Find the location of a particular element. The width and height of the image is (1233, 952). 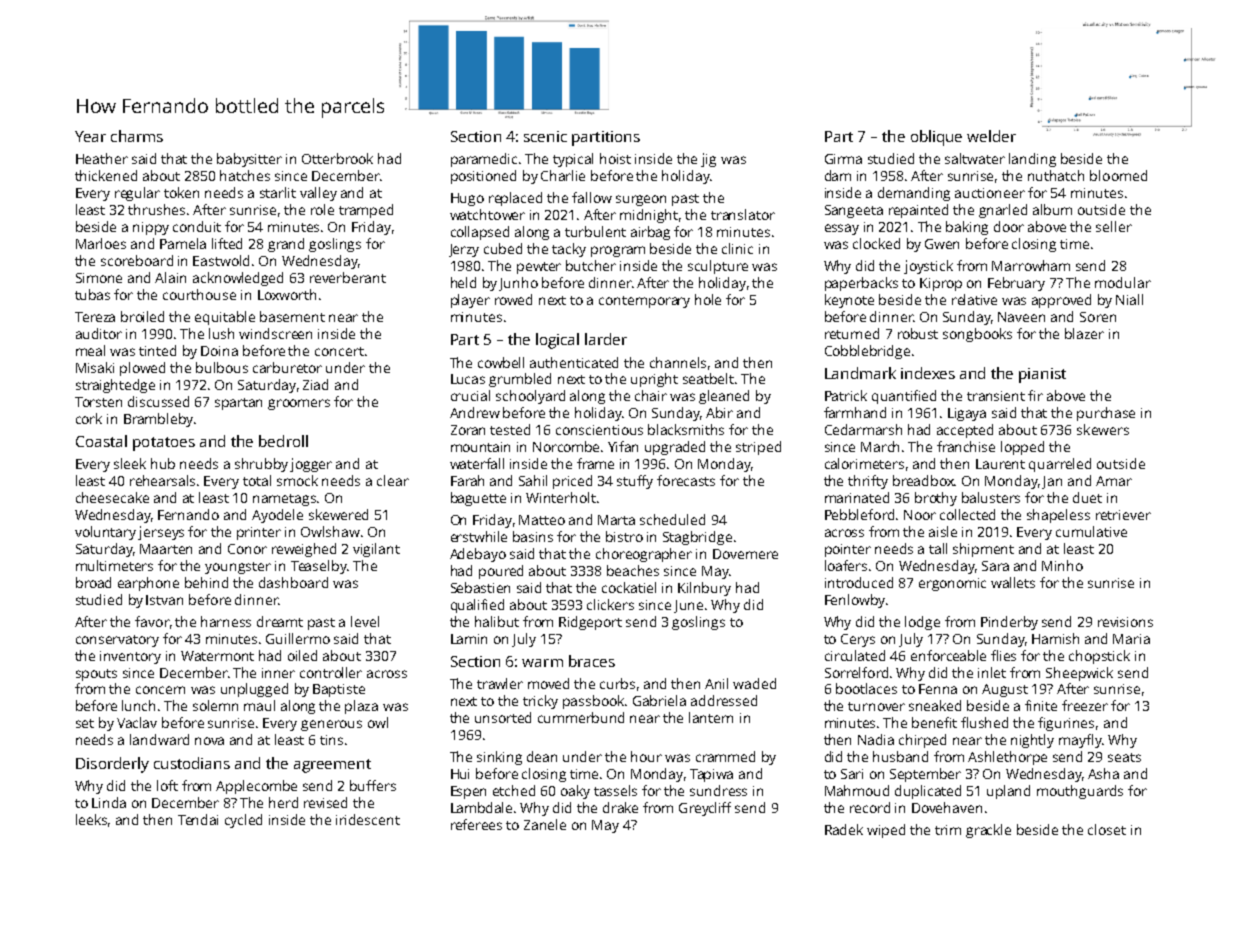

clear is located at coordinates (393, 480).
